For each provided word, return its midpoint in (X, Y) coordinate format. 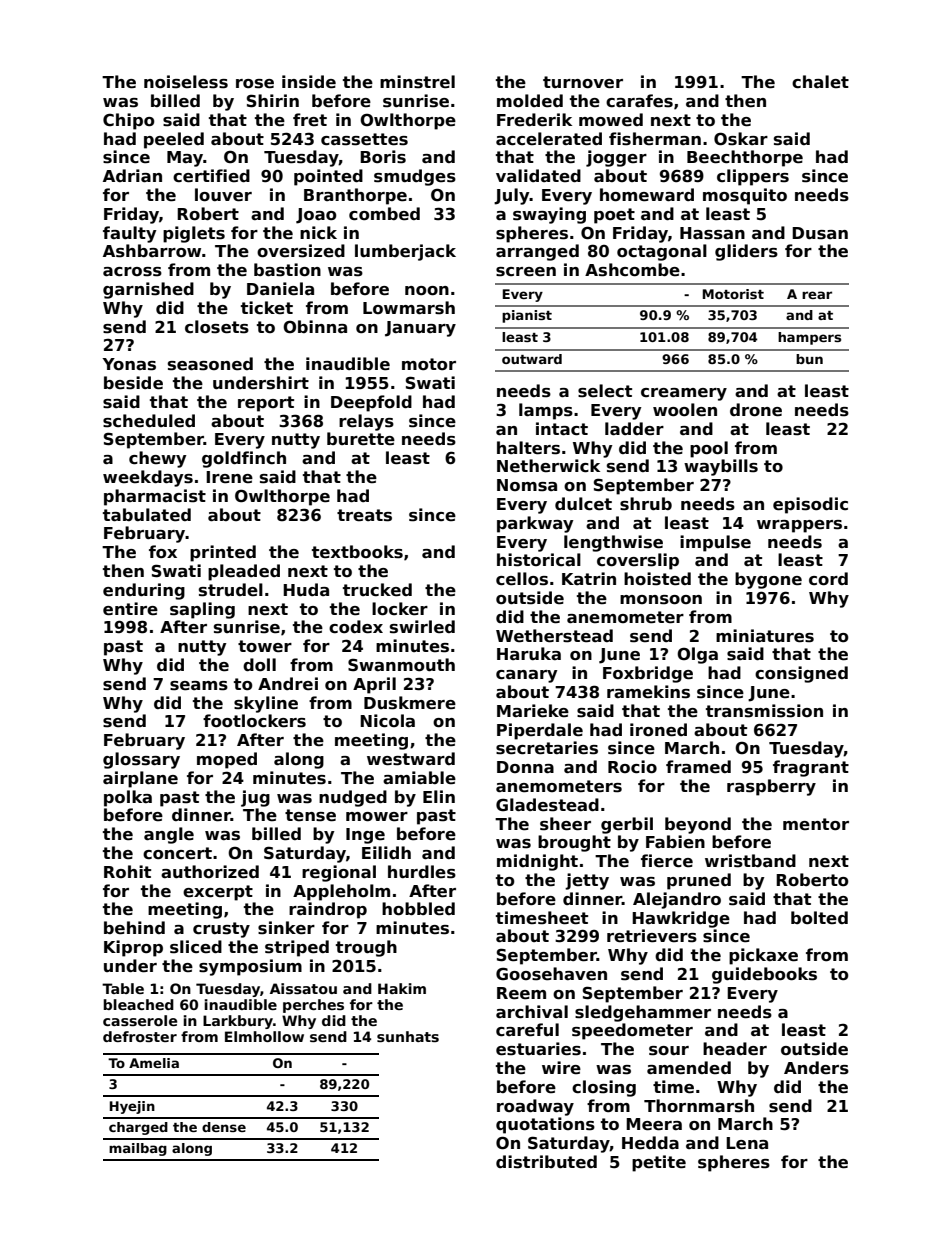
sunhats (408, 1036)
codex (356, 627)
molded (530, 101)
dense (224, 1127)
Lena (747, 1143)
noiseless (186, 82)
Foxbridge (648, 674)
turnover (583, 82)
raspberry (771, 787)
